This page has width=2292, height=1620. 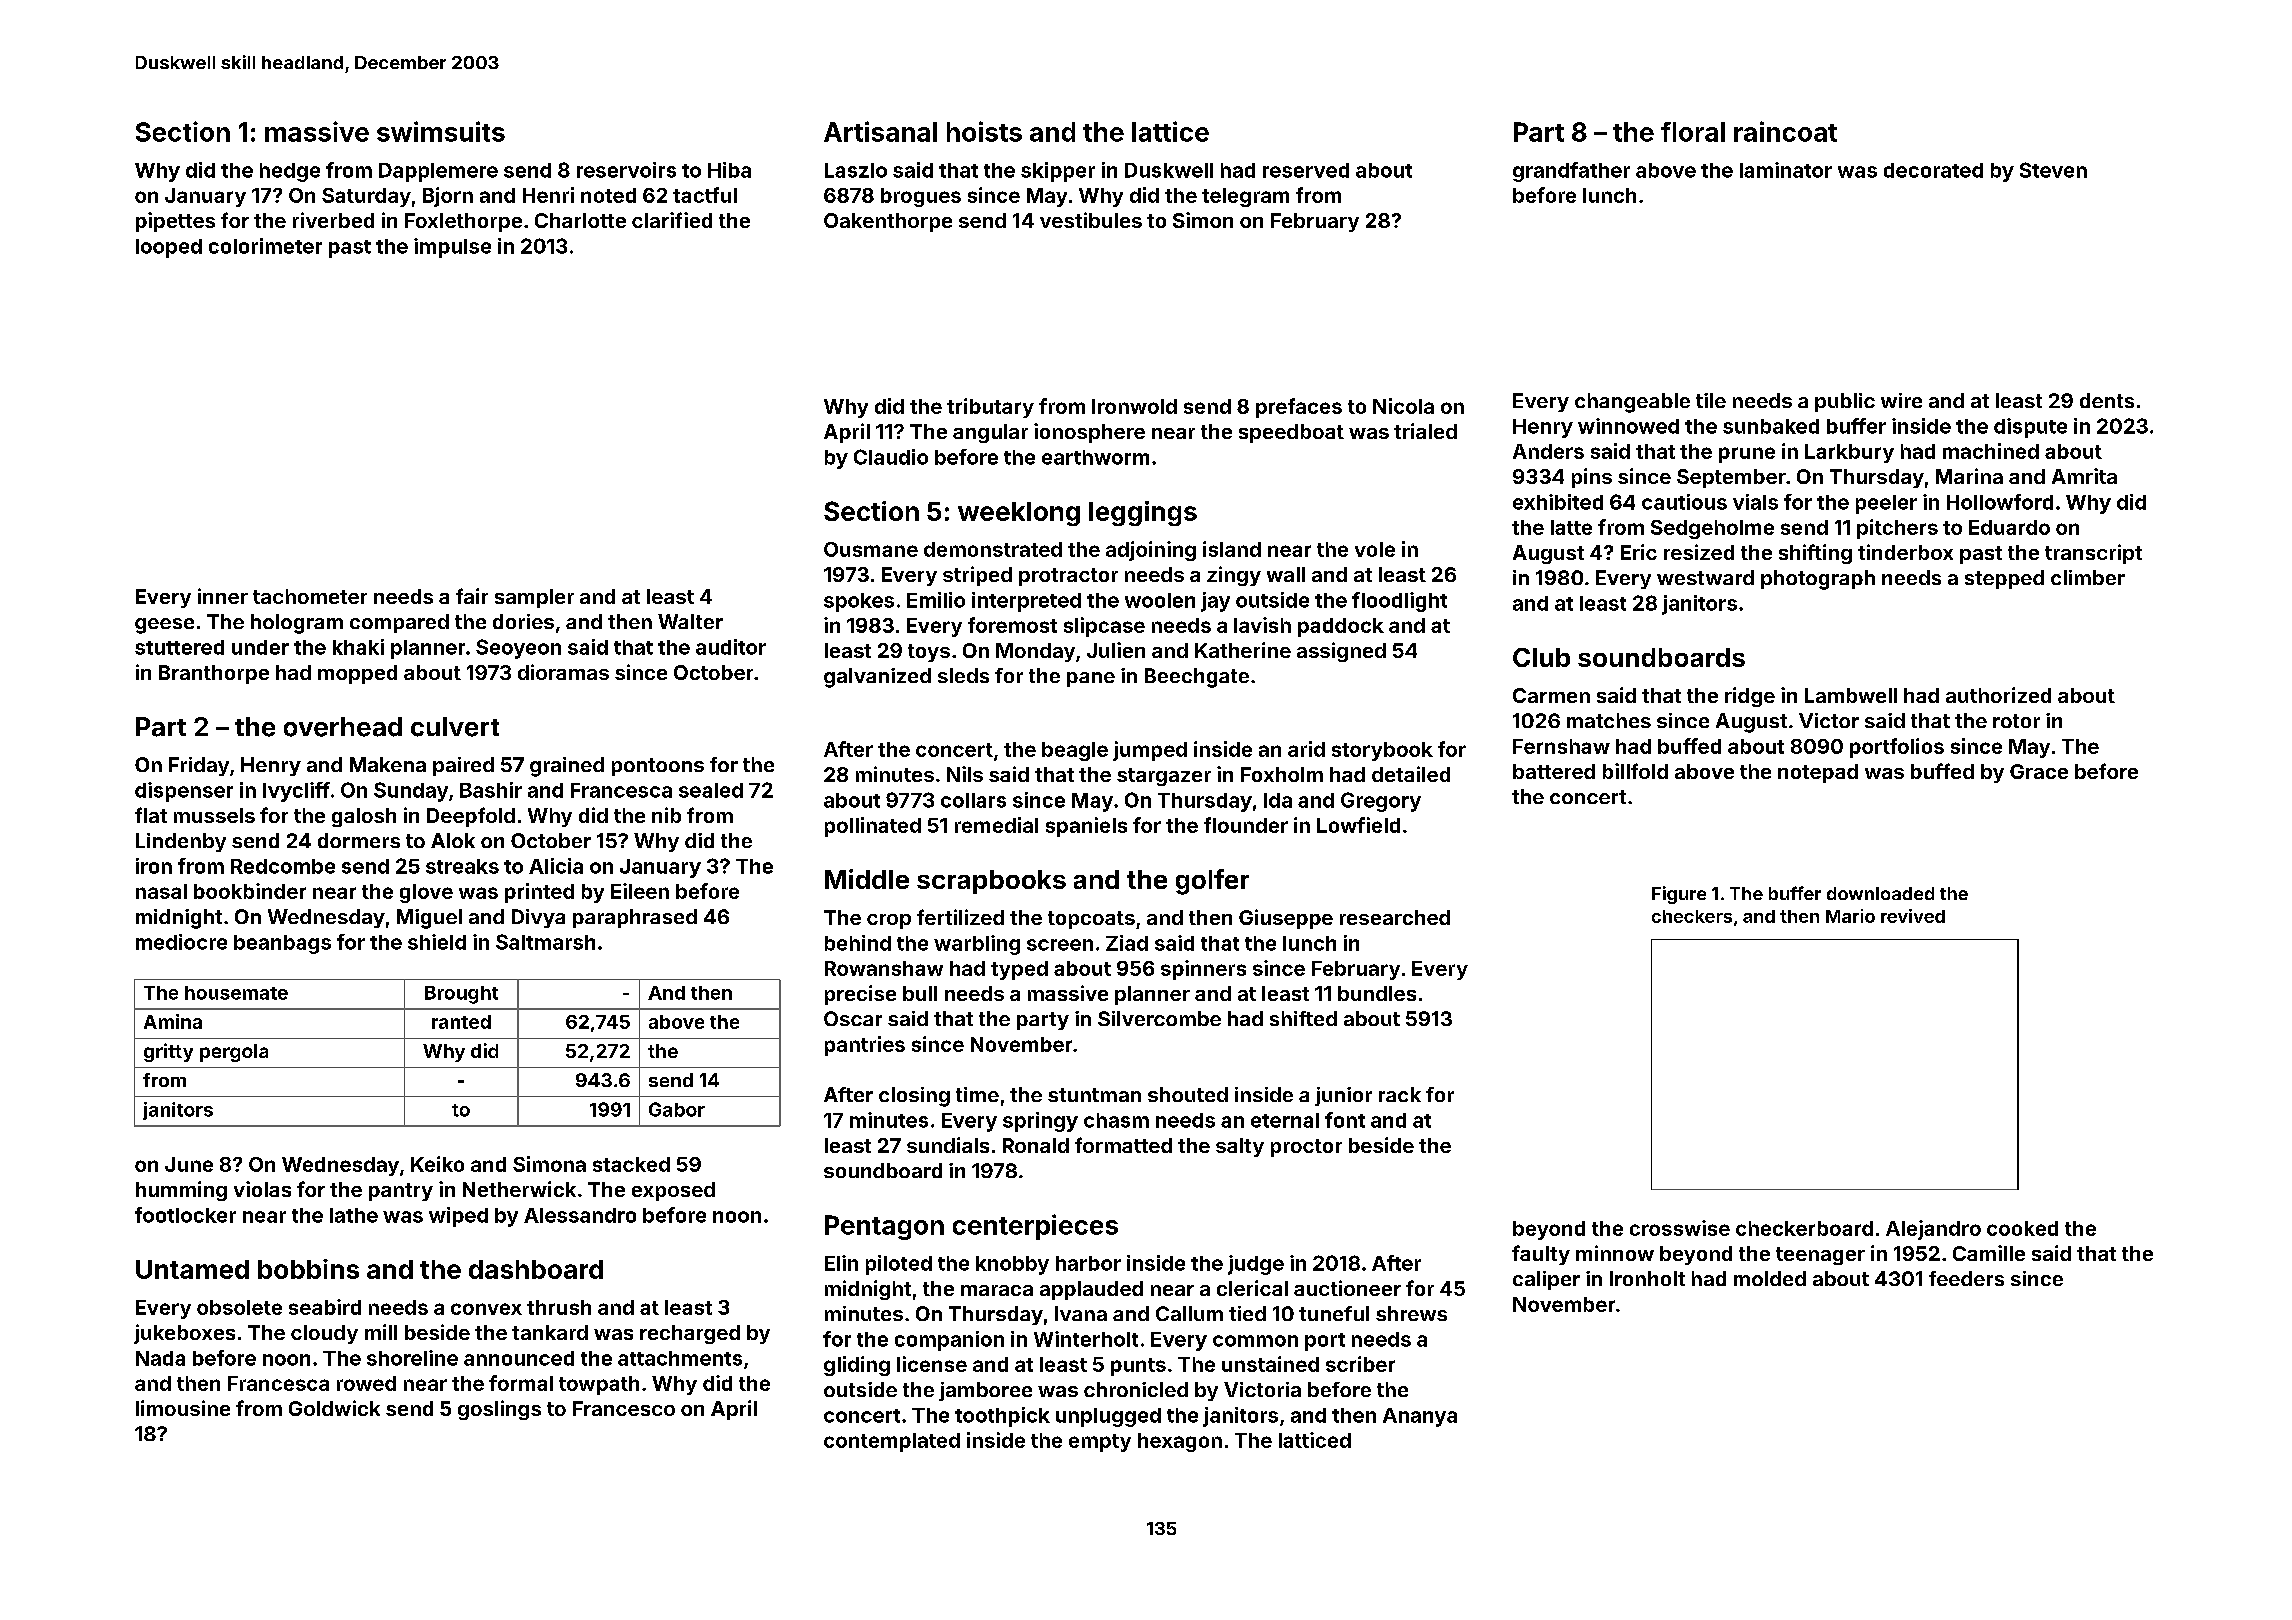 What do you see at coordinates (1299, 408) in the page?
I see `prefaces` at bounding box center [1299, 408].
